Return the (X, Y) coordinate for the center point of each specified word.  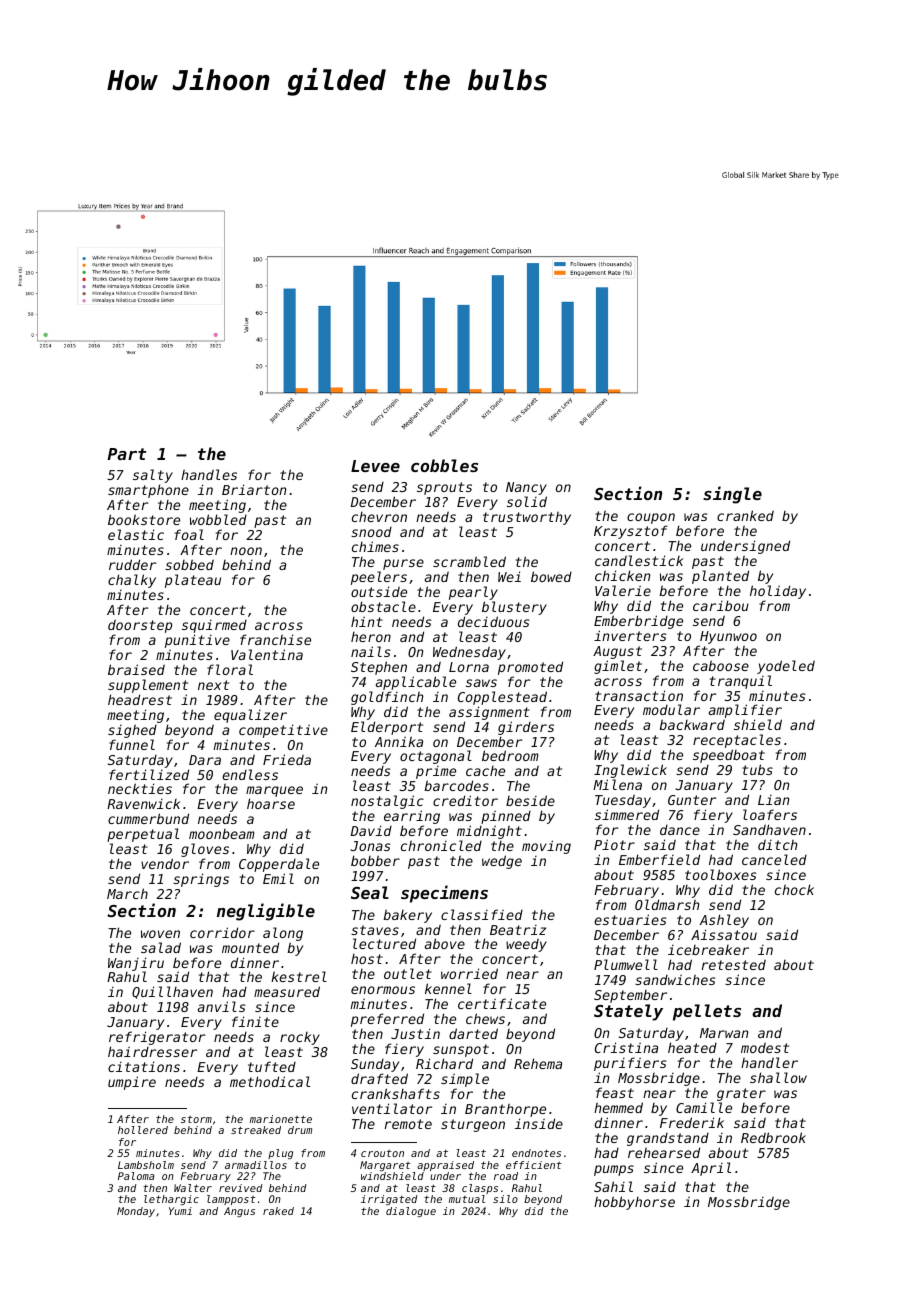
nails (371, 651)
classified (482, 914)
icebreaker (708, 950)
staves (375, 930)
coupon (651, 518)
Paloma (136, 1176)
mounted (250, 947)
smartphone (148, 492)
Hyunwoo (728, 637)
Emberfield (659, 859)
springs (201, 880)
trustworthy (527, 518)
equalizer (250, 716)
